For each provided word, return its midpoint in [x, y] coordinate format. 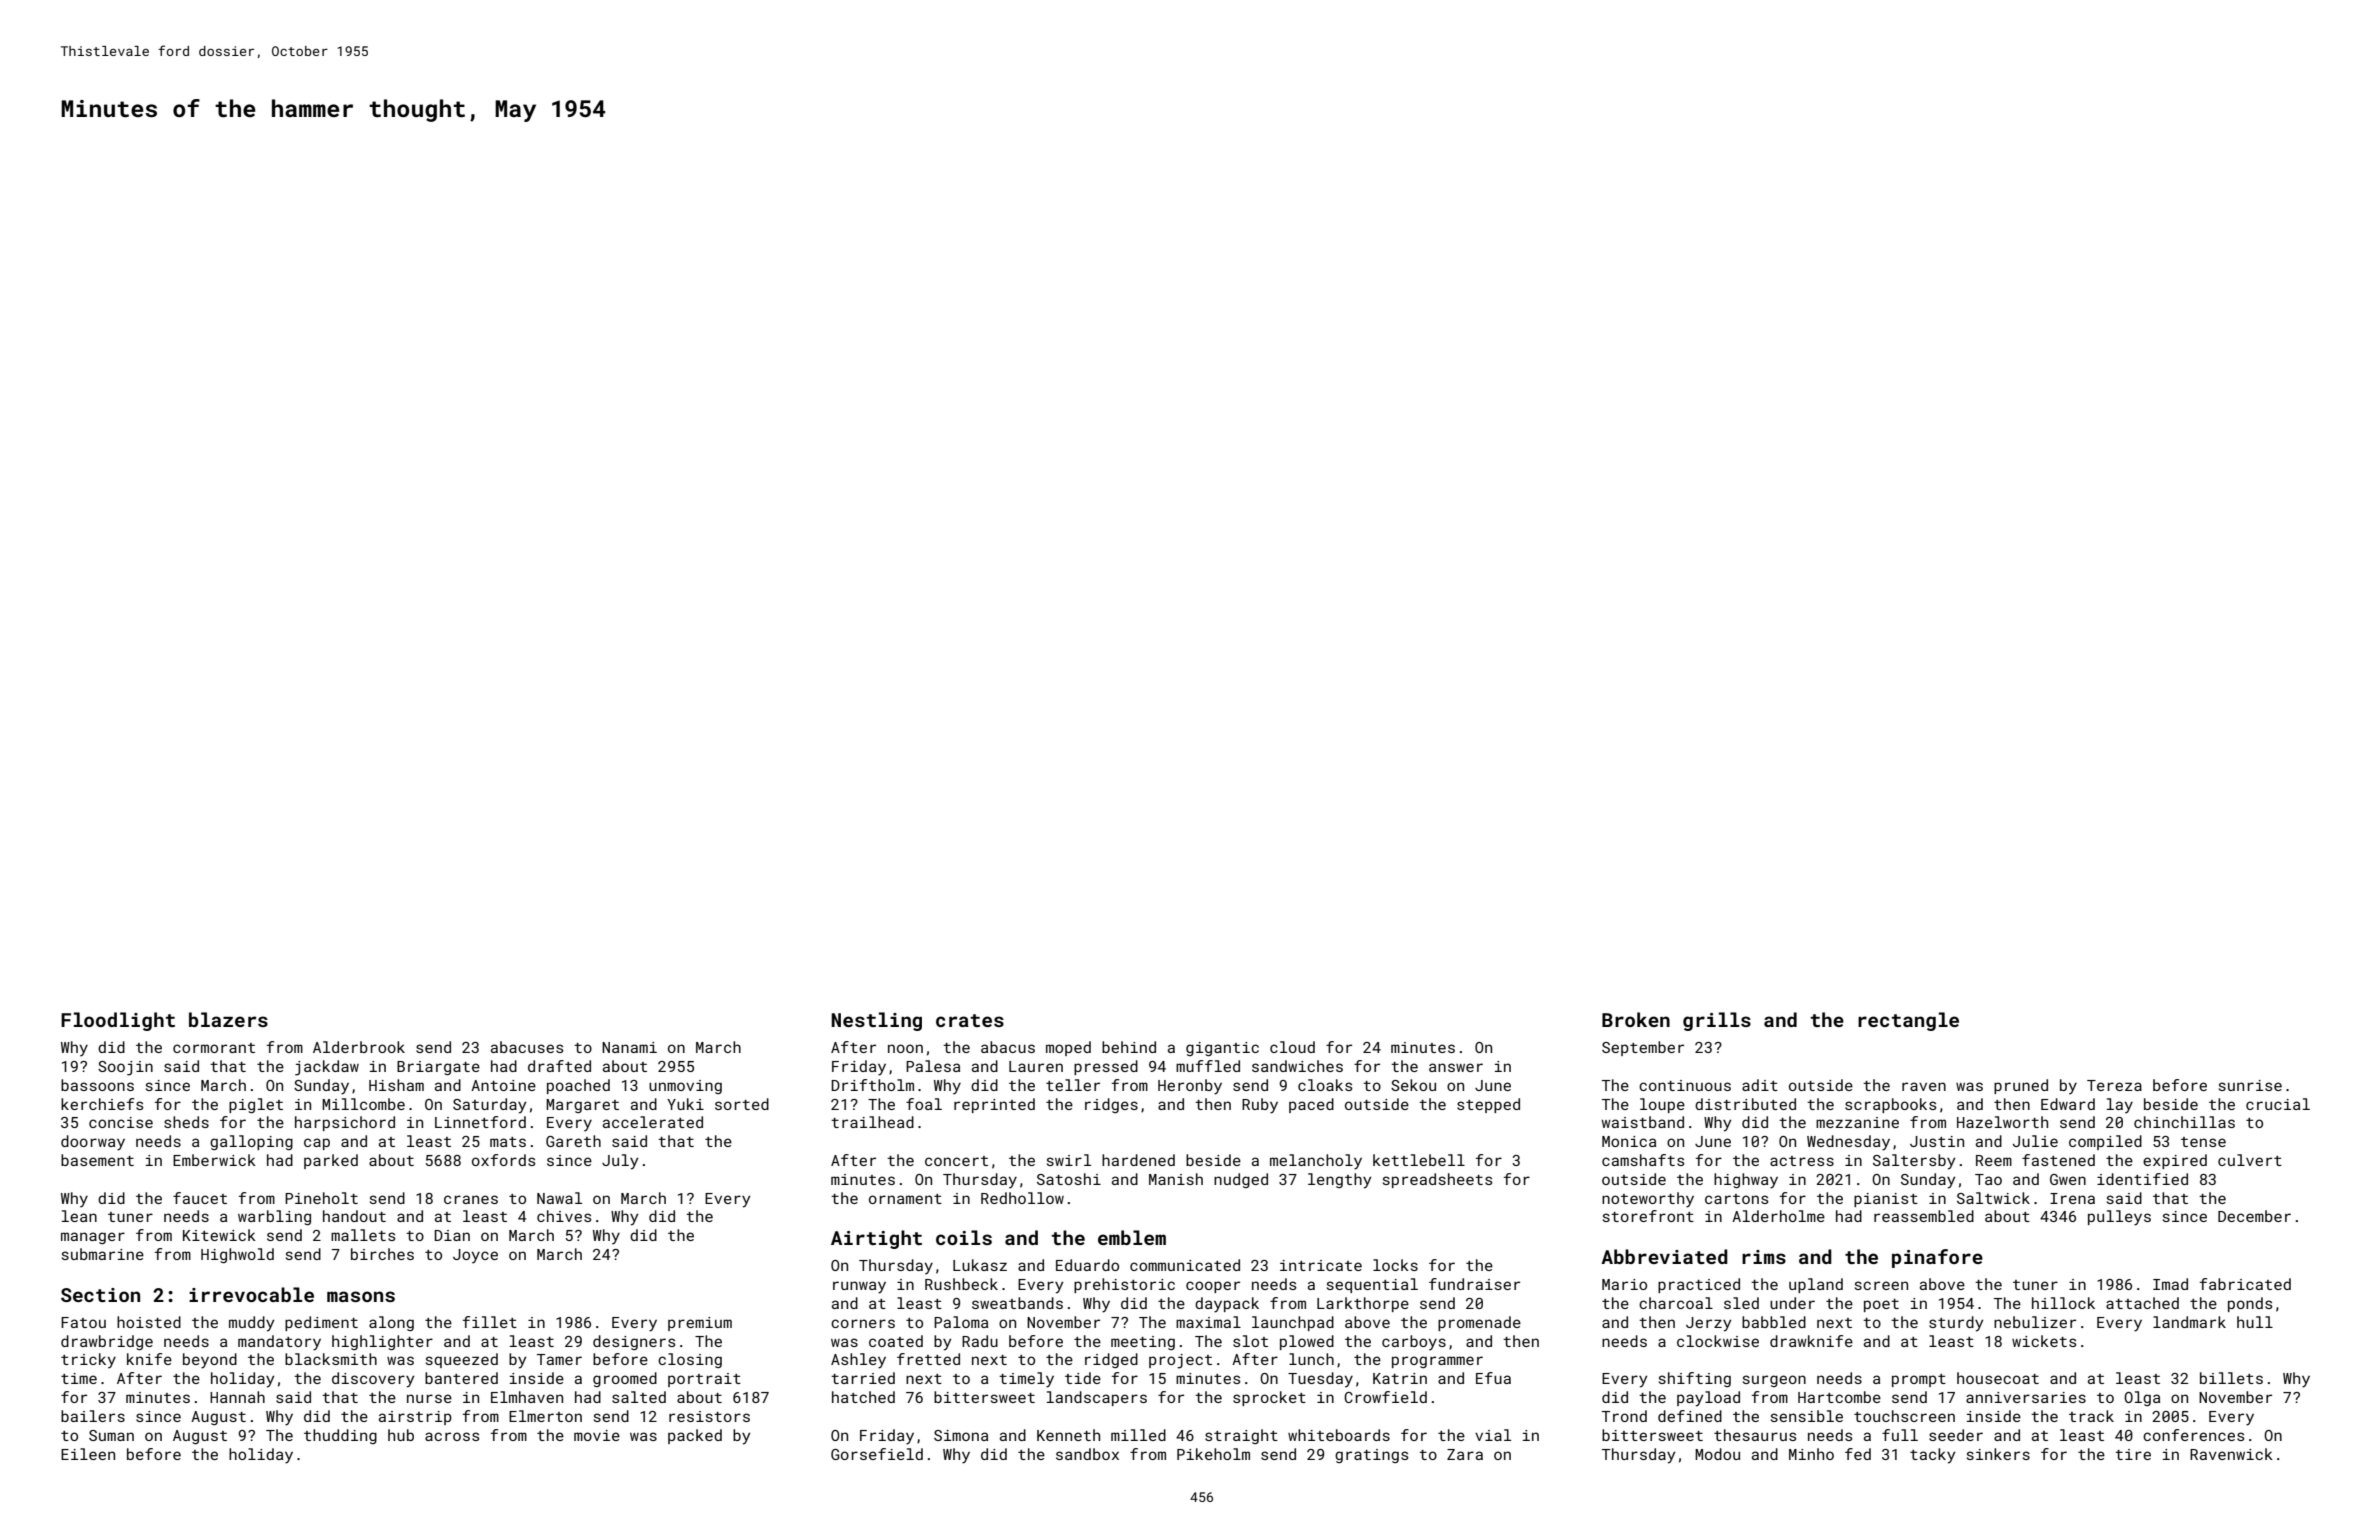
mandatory [279, 1343]
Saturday [489, 1106]
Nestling [876, 1021]
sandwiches [1297, 1066]
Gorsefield [877, 1454]
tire [2133, 1454]
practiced [1699, 1285]
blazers [228, 1019]
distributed [1745, 1104]
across [452, 1436]
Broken [1636, 1019]
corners [863, 1323]
